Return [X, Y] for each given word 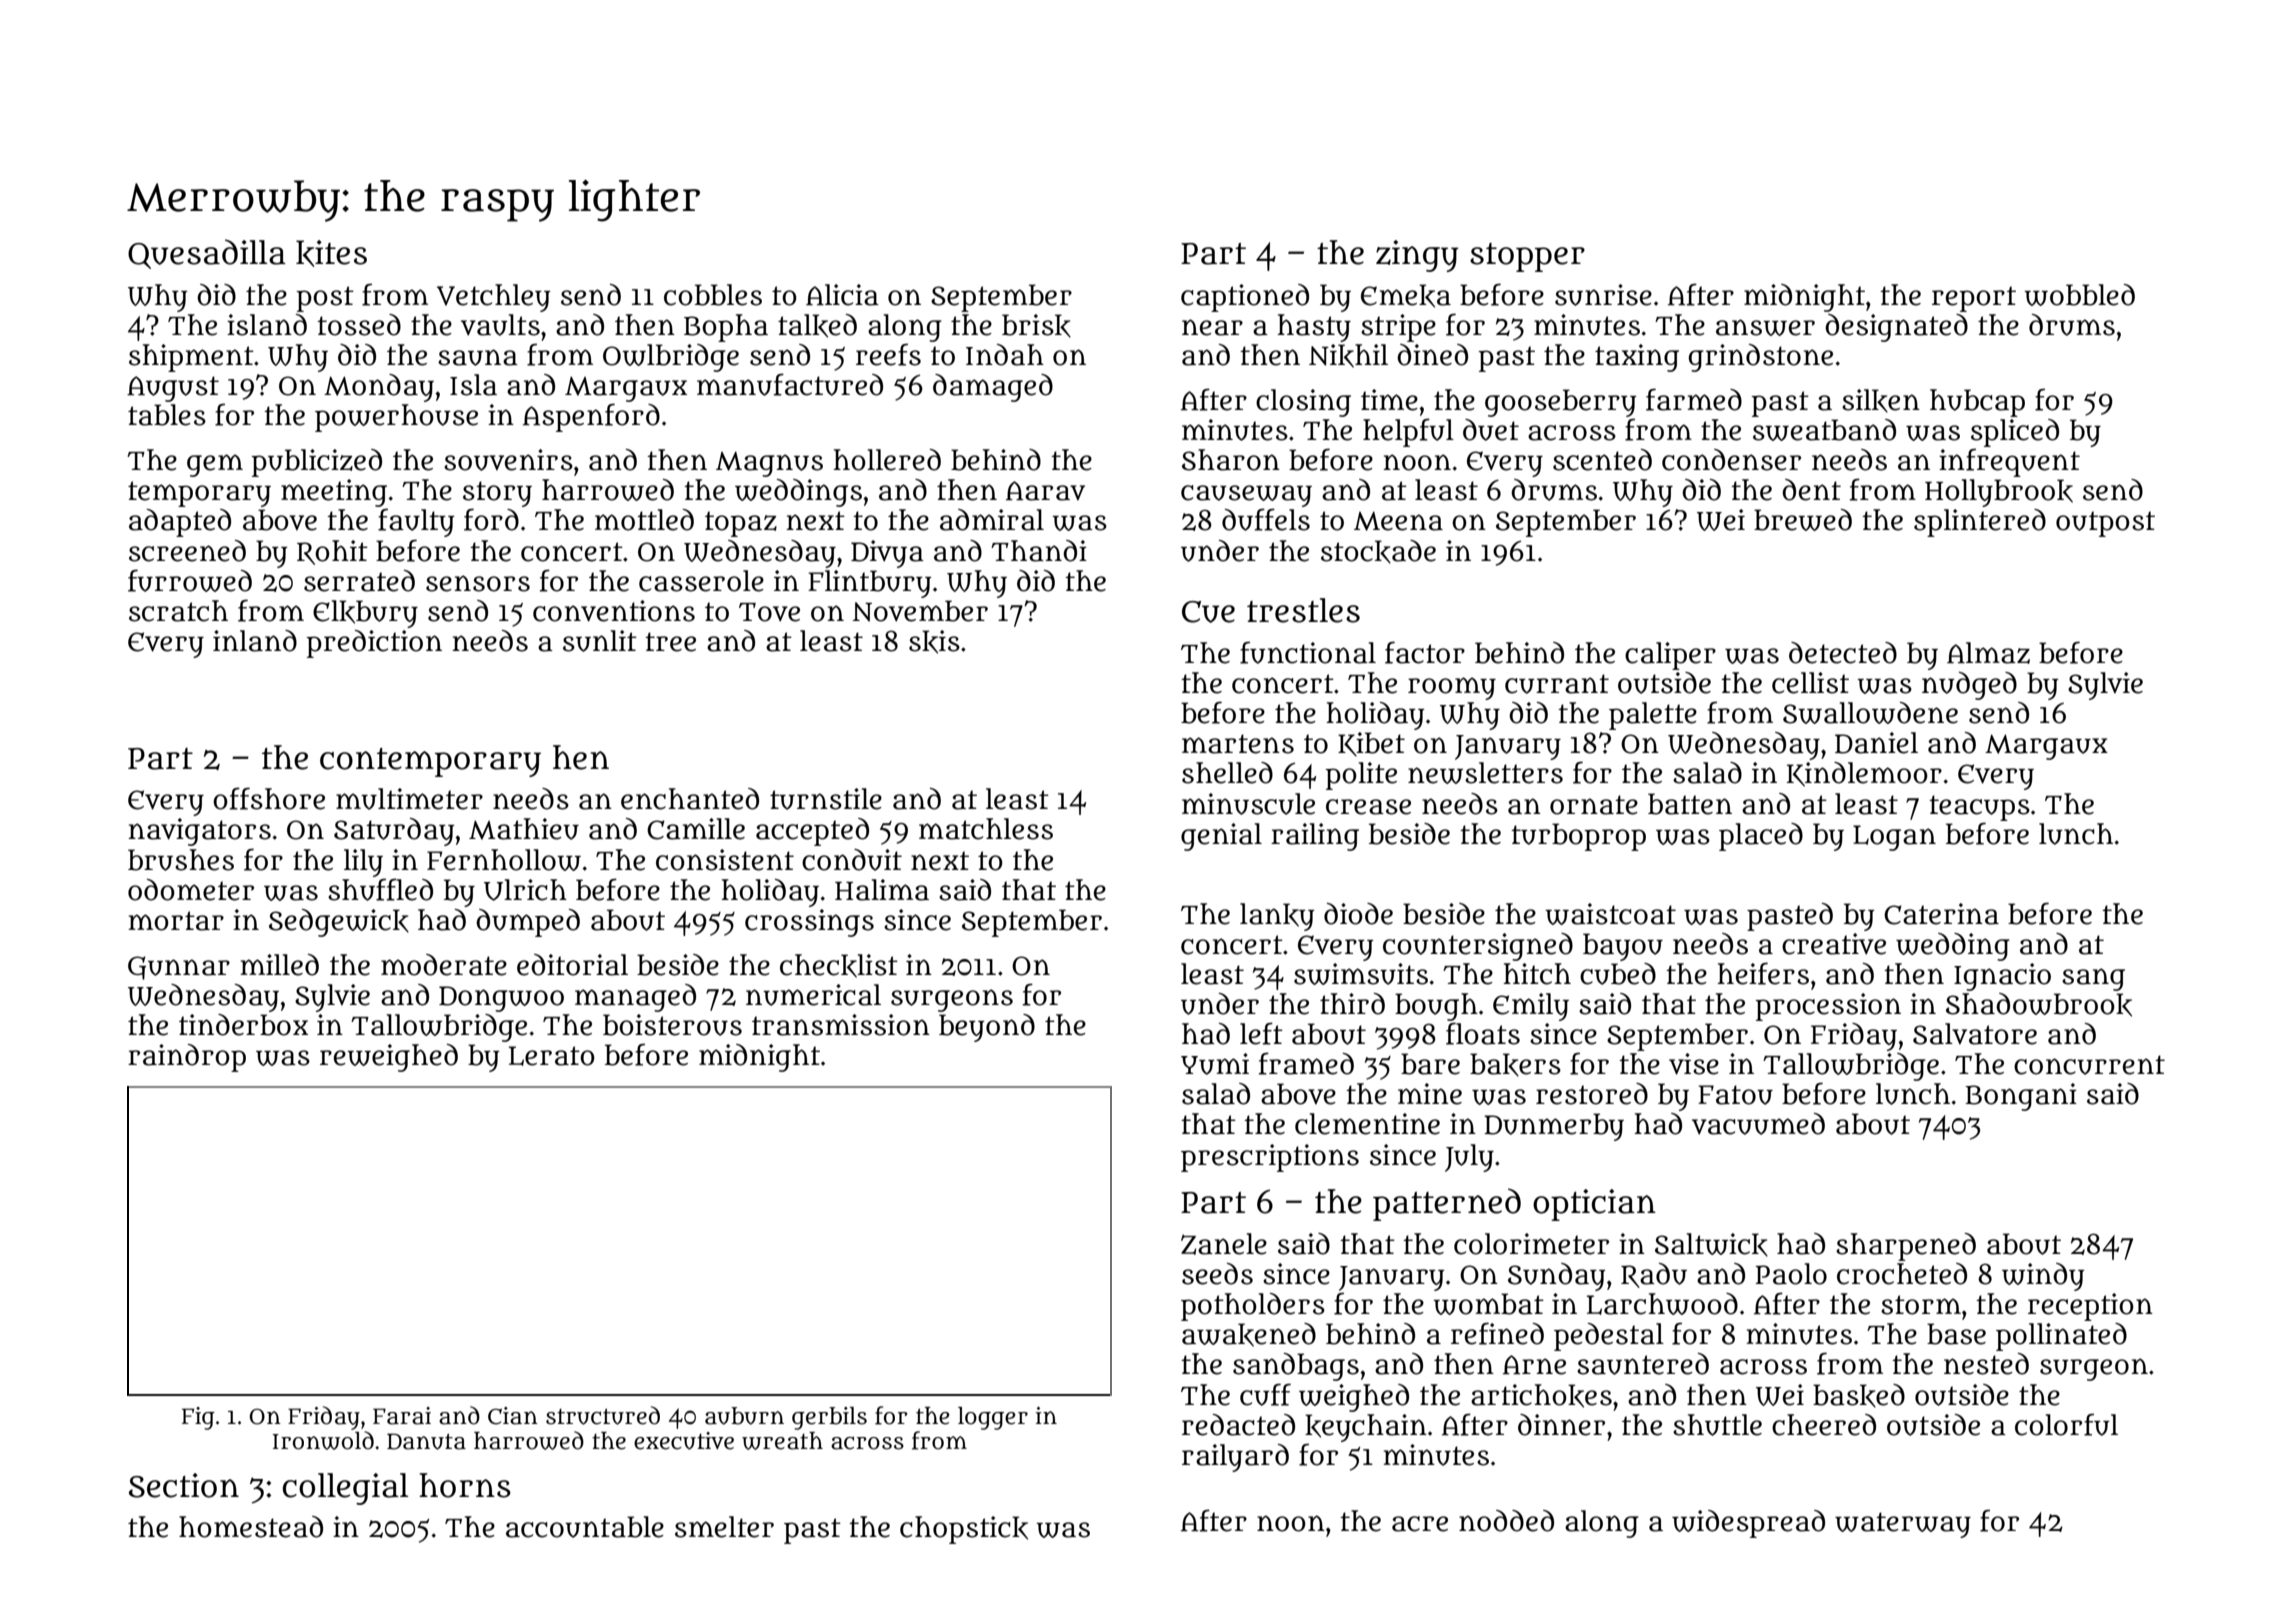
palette [1653, 716]
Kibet [1371, 744]
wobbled [2079, 295]
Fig [198, 1418]
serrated [359, 581]
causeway [1246, 496]
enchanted [690, 799]
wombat [1488, 1304]
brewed [1803, 520]
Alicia [842, 295]
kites [331, 253]
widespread [1748, 1524]
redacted [1238, 1425]
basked [1859, 1396]
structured [603, 1415]
